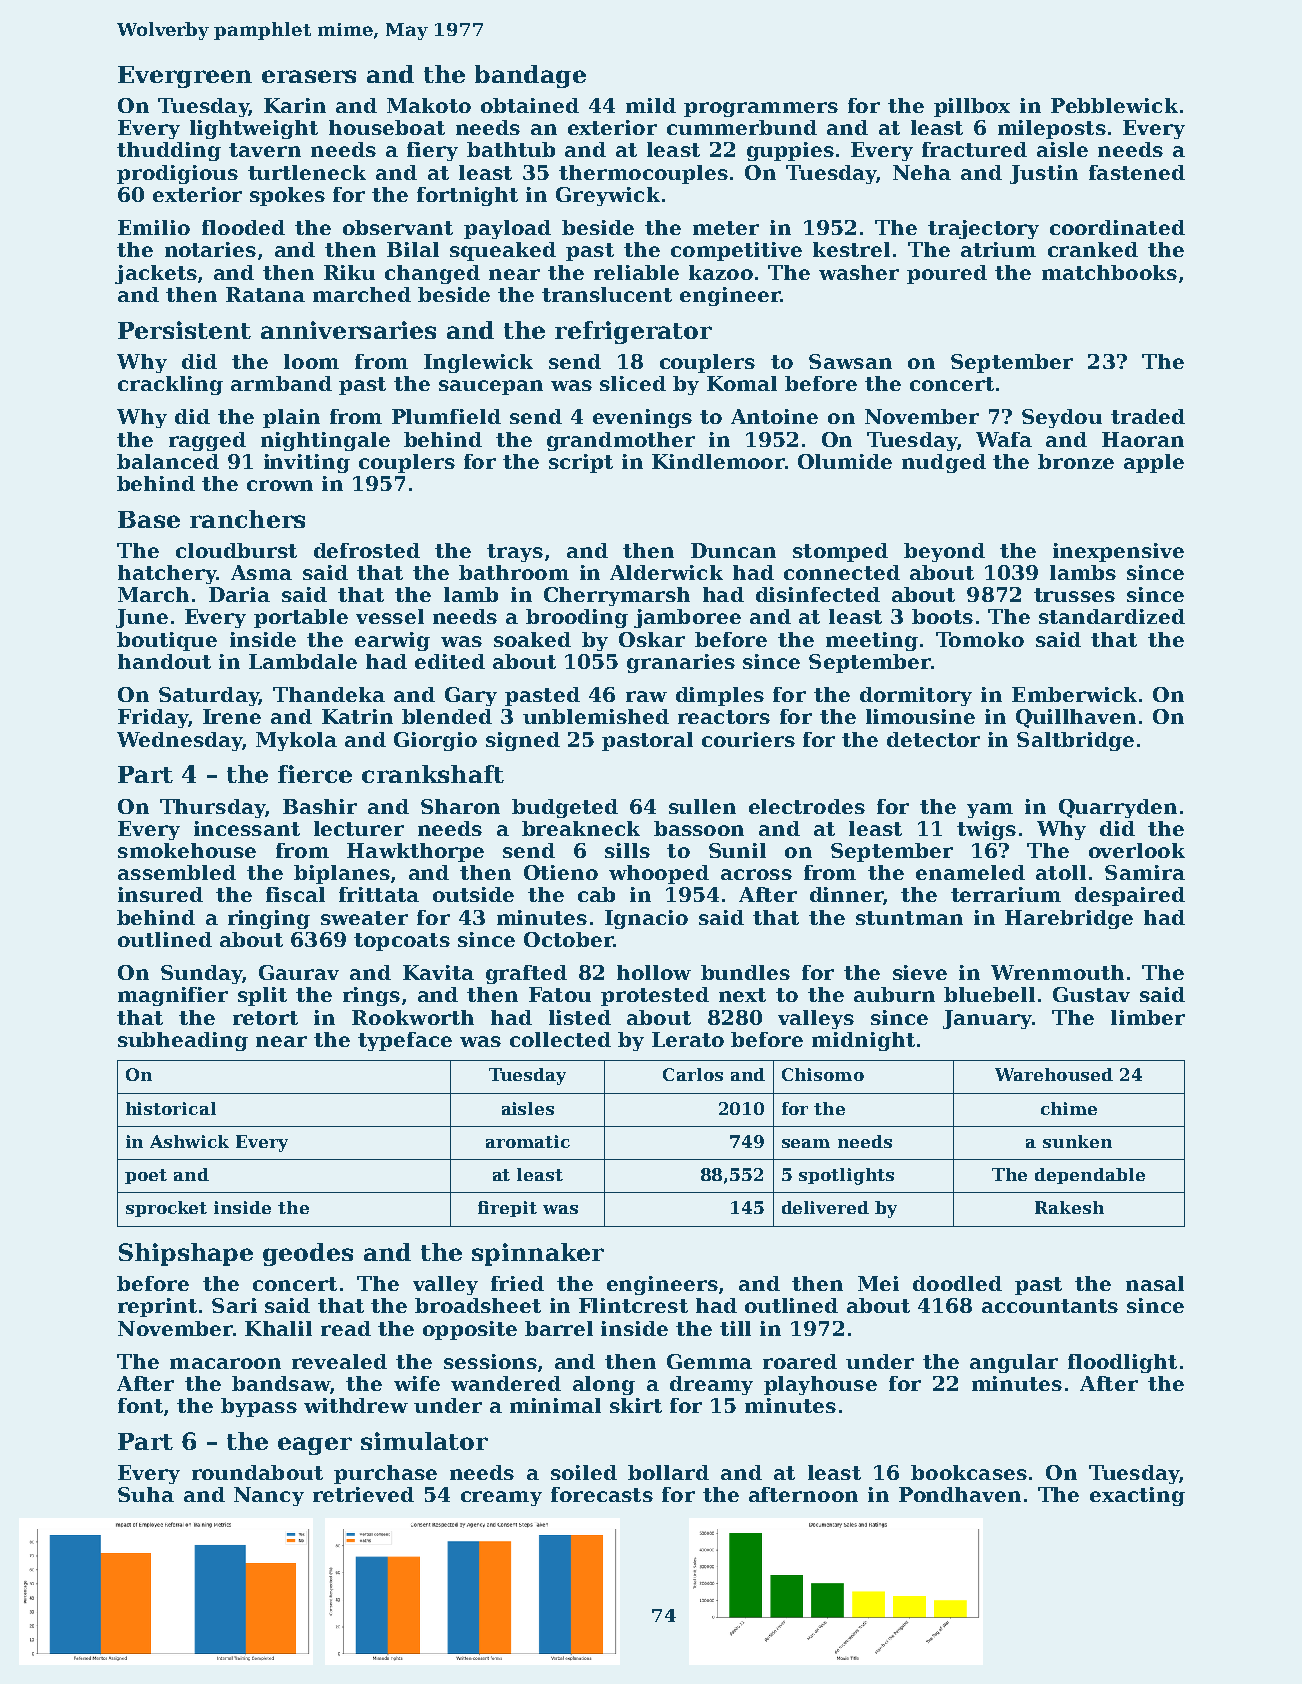  What do you see at coordinates (168, 461) in the screenshot?
I see `balanced` at bounding box center [168, 461].
